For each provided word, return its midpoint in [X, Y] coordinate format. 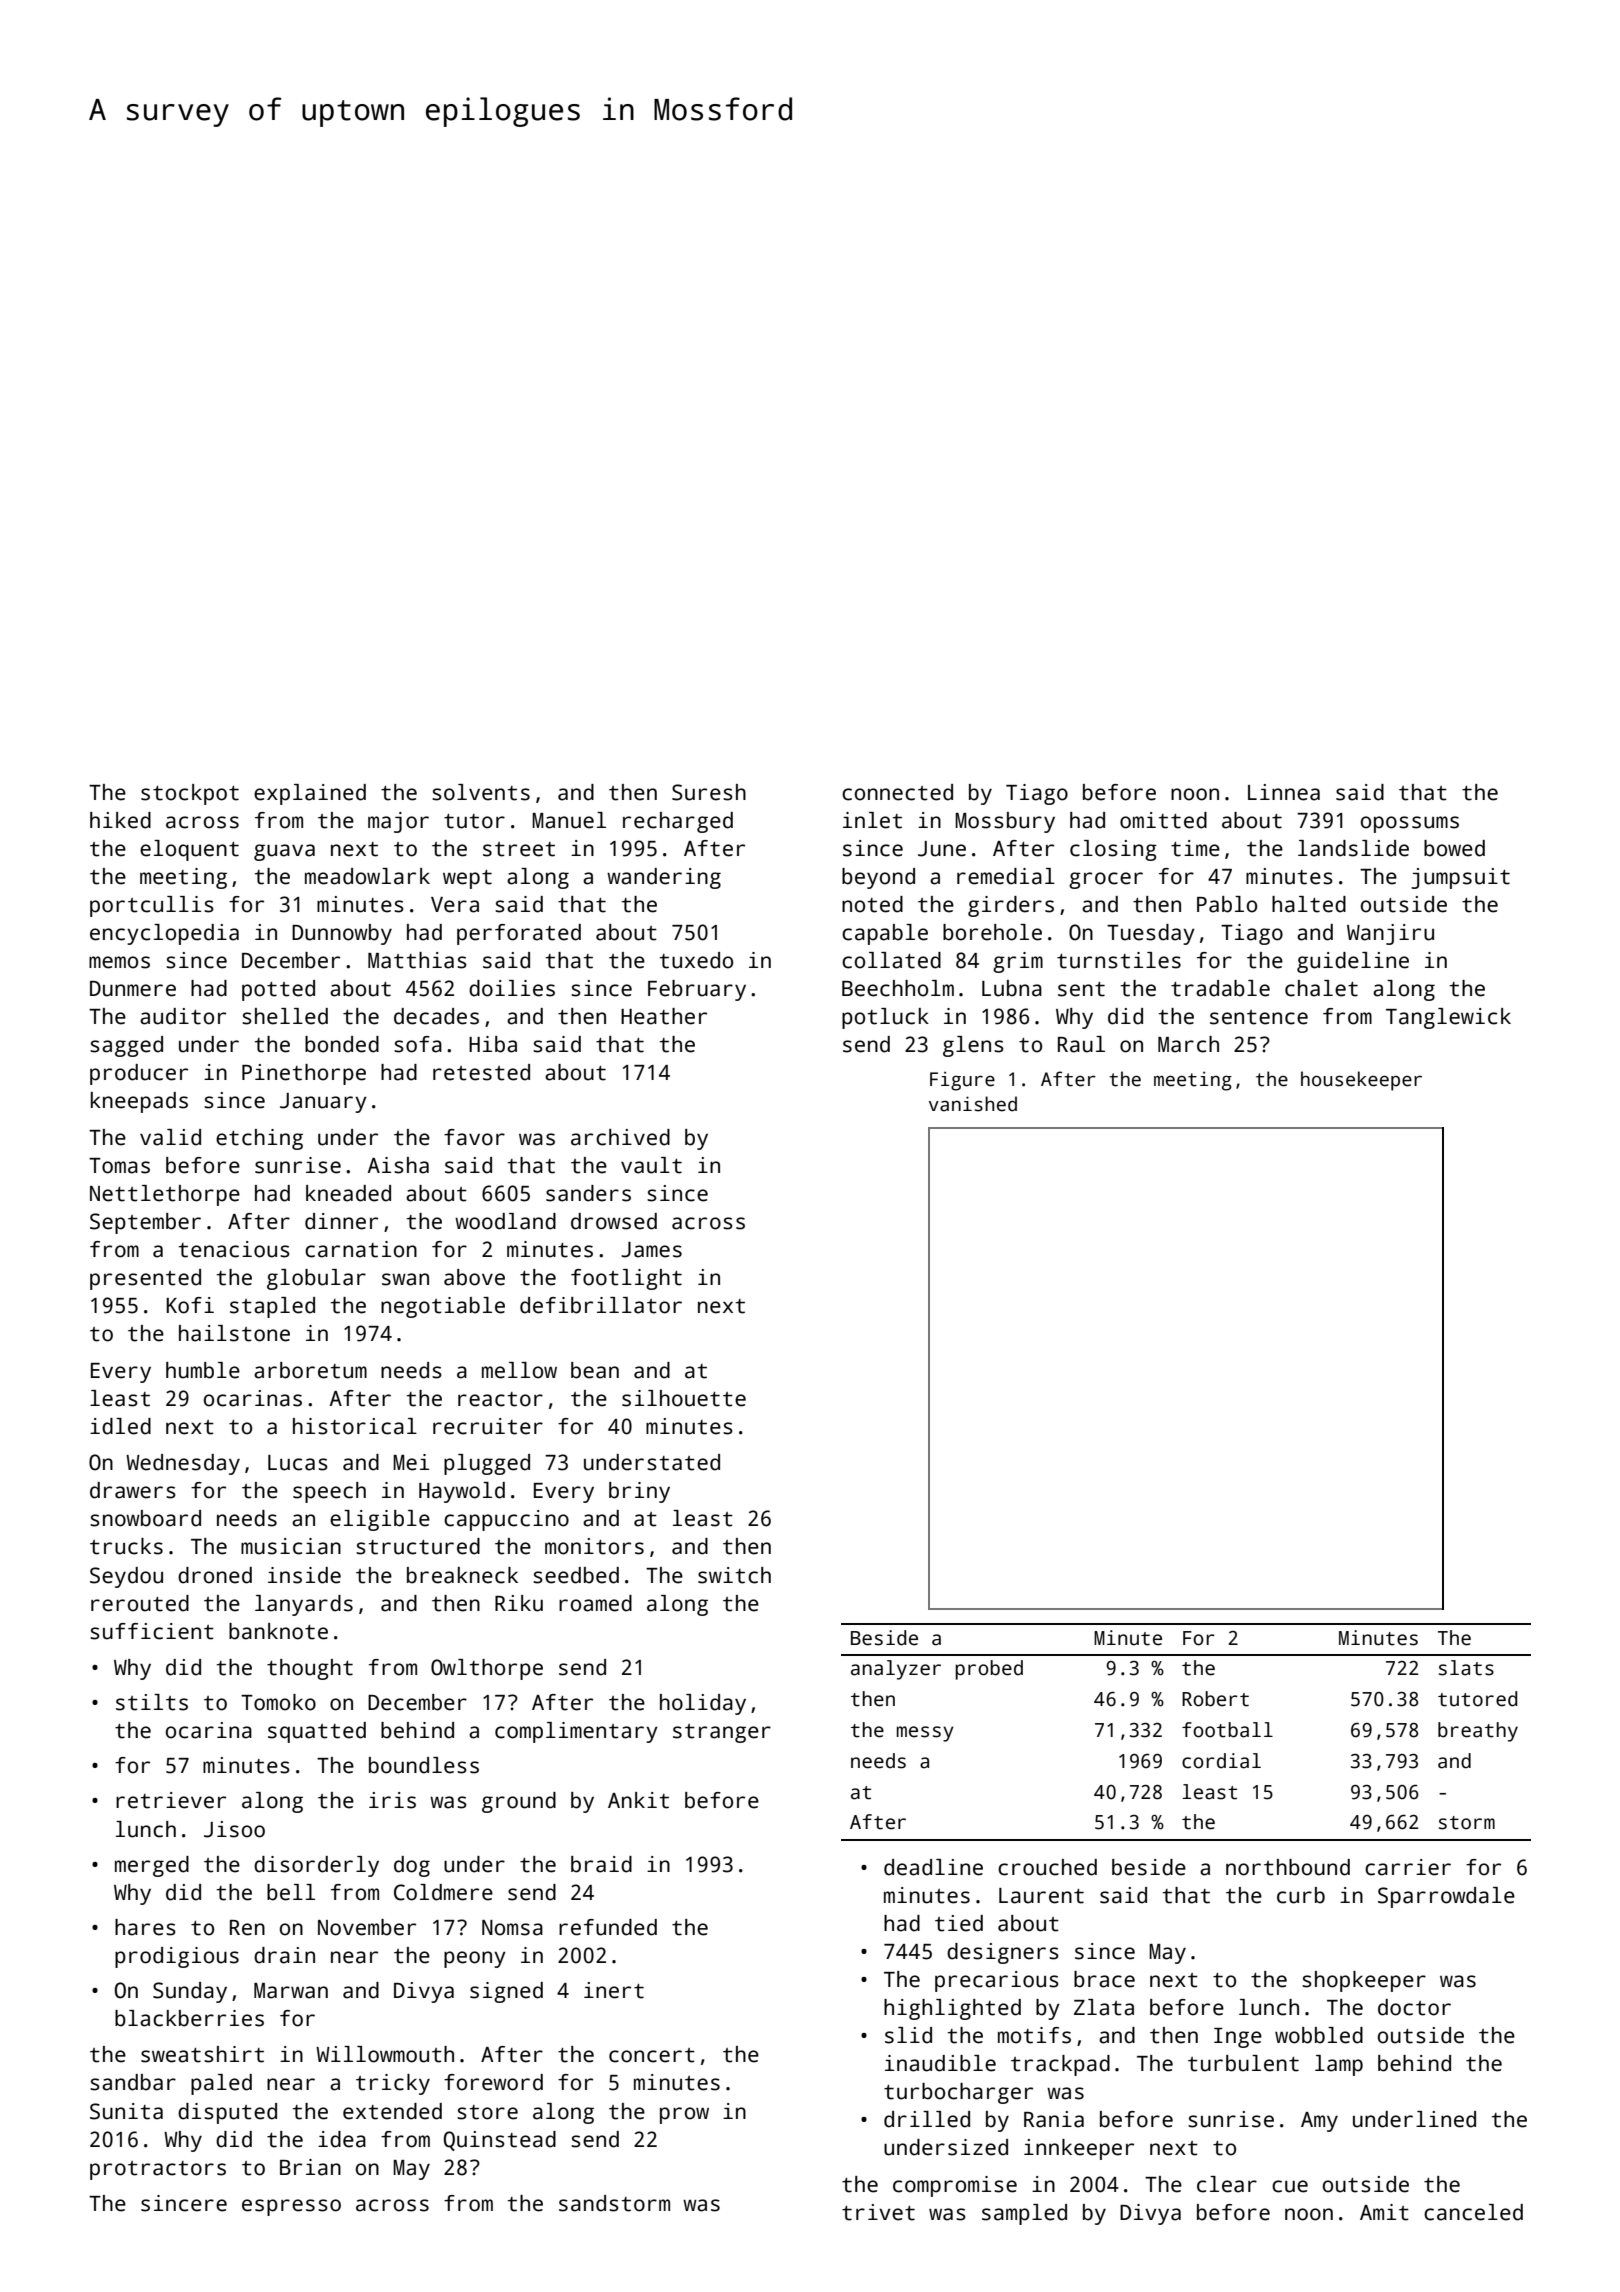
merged [152, 1866]
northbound [1288, 1867]
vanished [973, 1104]
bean [595, 1370]
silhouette [684, 1398]
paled [221, 2084]
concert [652, 2055]
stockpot [190, 794]
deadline [933, 1867]
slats [1466, 1668]
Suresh [709, 792]
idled [120, 1426]
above [474, 1277]
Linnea [1284, 792]
